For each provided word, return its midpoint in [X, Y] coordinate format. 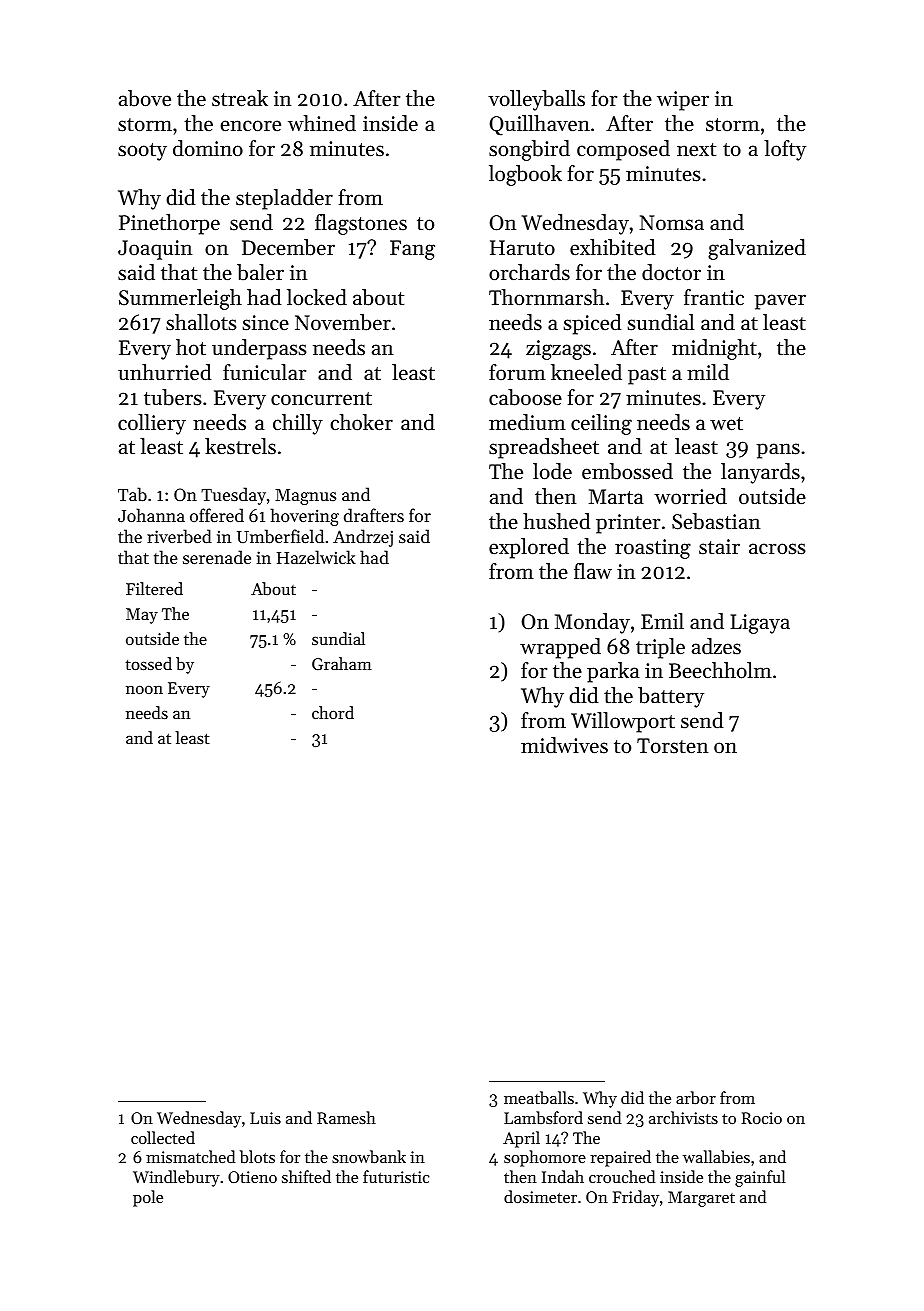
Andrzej [363, 538]
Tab [132, 494]
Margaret [701, 1199]
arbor [696, 1097]
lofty [785, 150]
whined [322, 123]
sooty [142, 152]
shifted [306, 1176]
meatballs [539, 1097]
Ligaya [760, 624]
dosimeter [540, 1196]
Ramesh [346, 1117]
